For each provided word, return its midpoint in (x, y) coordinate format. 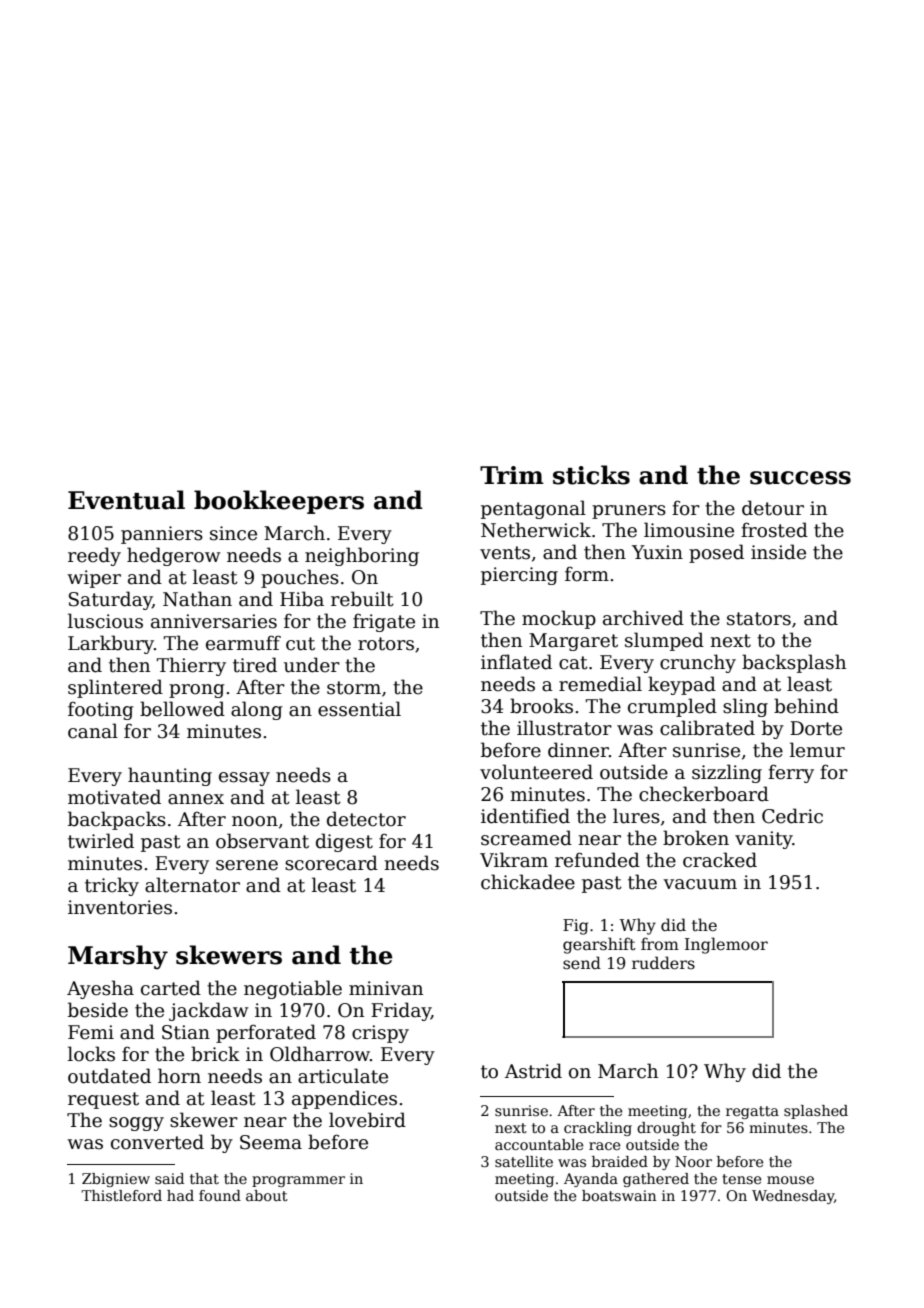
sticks (591, 475)
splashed (816, 1112)
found (220, 1195)
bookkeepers (279, 502)
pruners (629, 512)
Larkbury (111, 644)
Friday (401, 1011)
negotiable (293, 989)
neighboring (362, 556)
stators (759, 619)
